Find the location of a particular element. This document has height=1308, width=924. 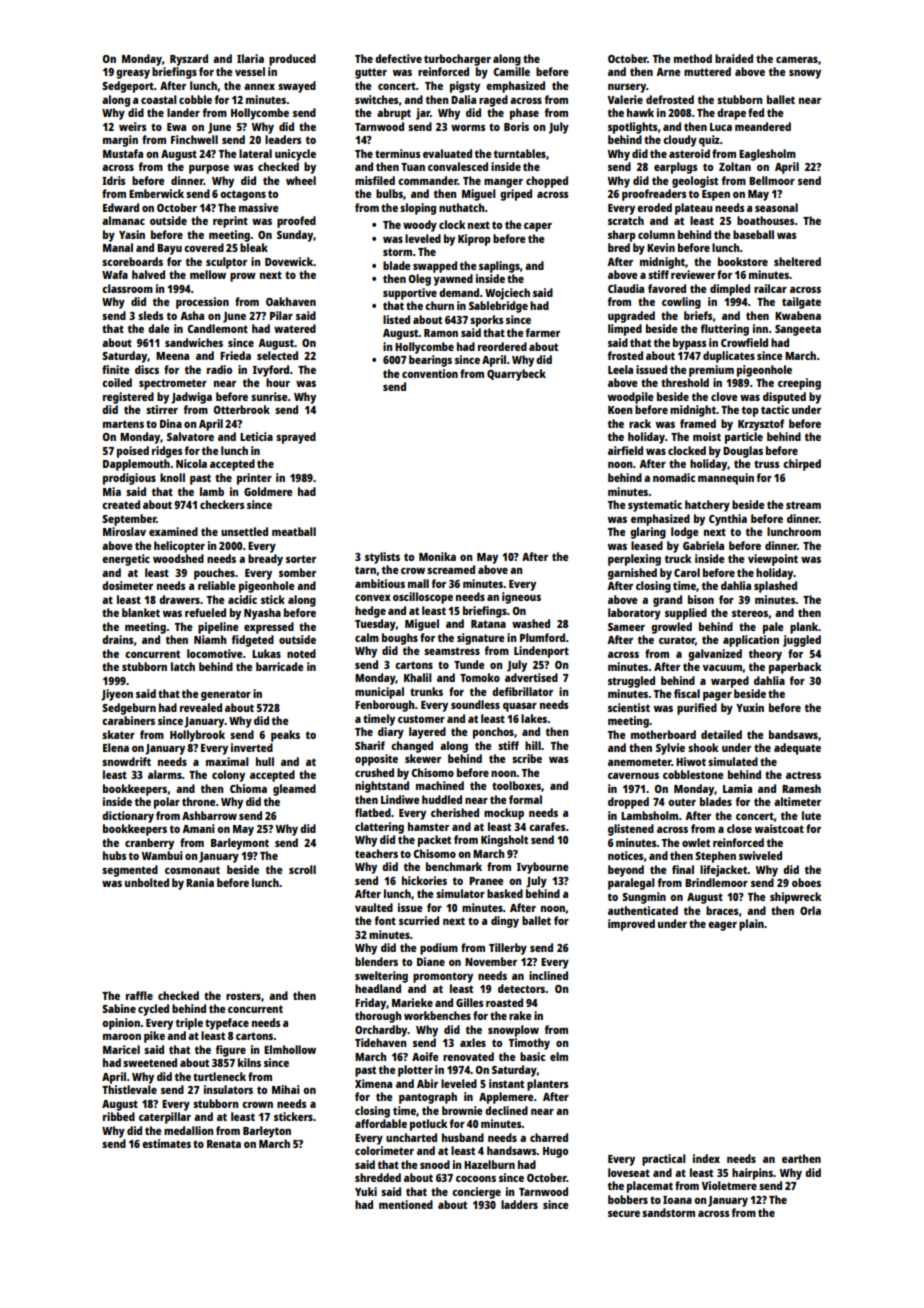

lateral is located at coordinates (255, 153).
